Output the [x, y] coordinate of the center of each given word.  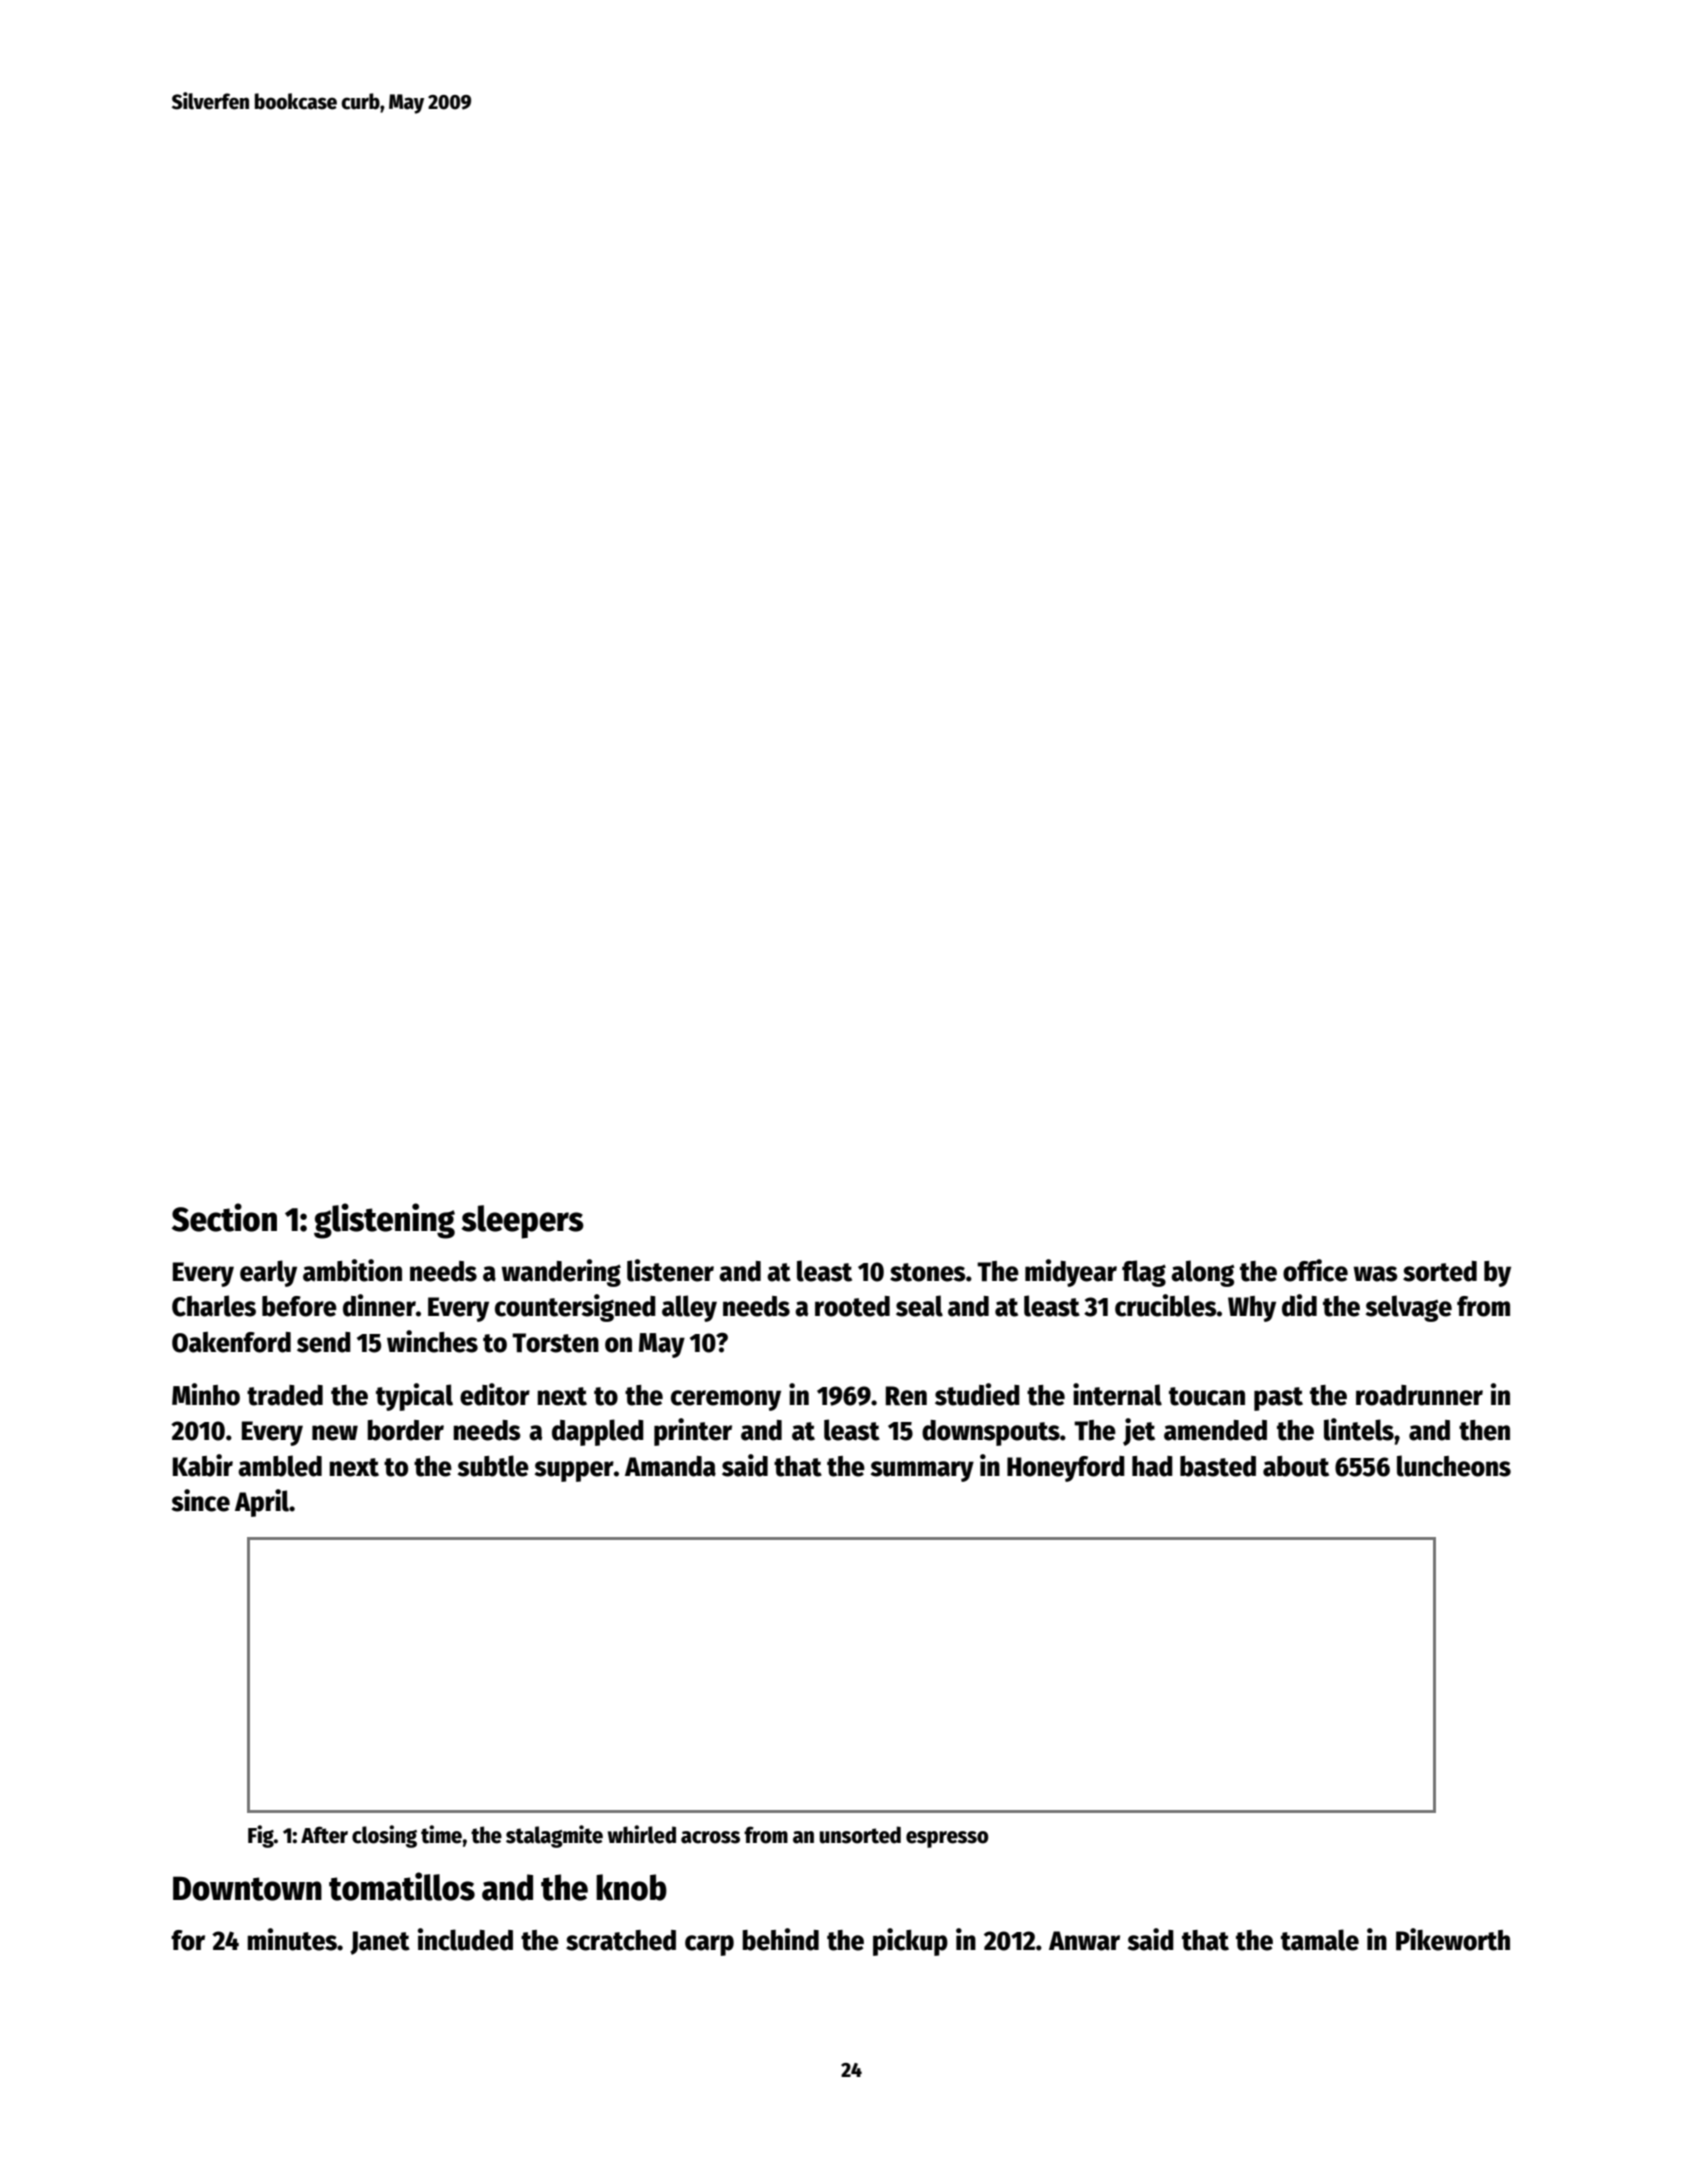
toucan [1207, 1396]
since [201, 1500]
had [1152, 1466]
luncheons [1454, 1466]
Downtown [247, 1888]
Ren [906, 1396]
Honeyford [1066, 1469]
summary [922, 1471]
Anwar [1084, 1941]
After [324, 1835]
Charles [214, 1306]
